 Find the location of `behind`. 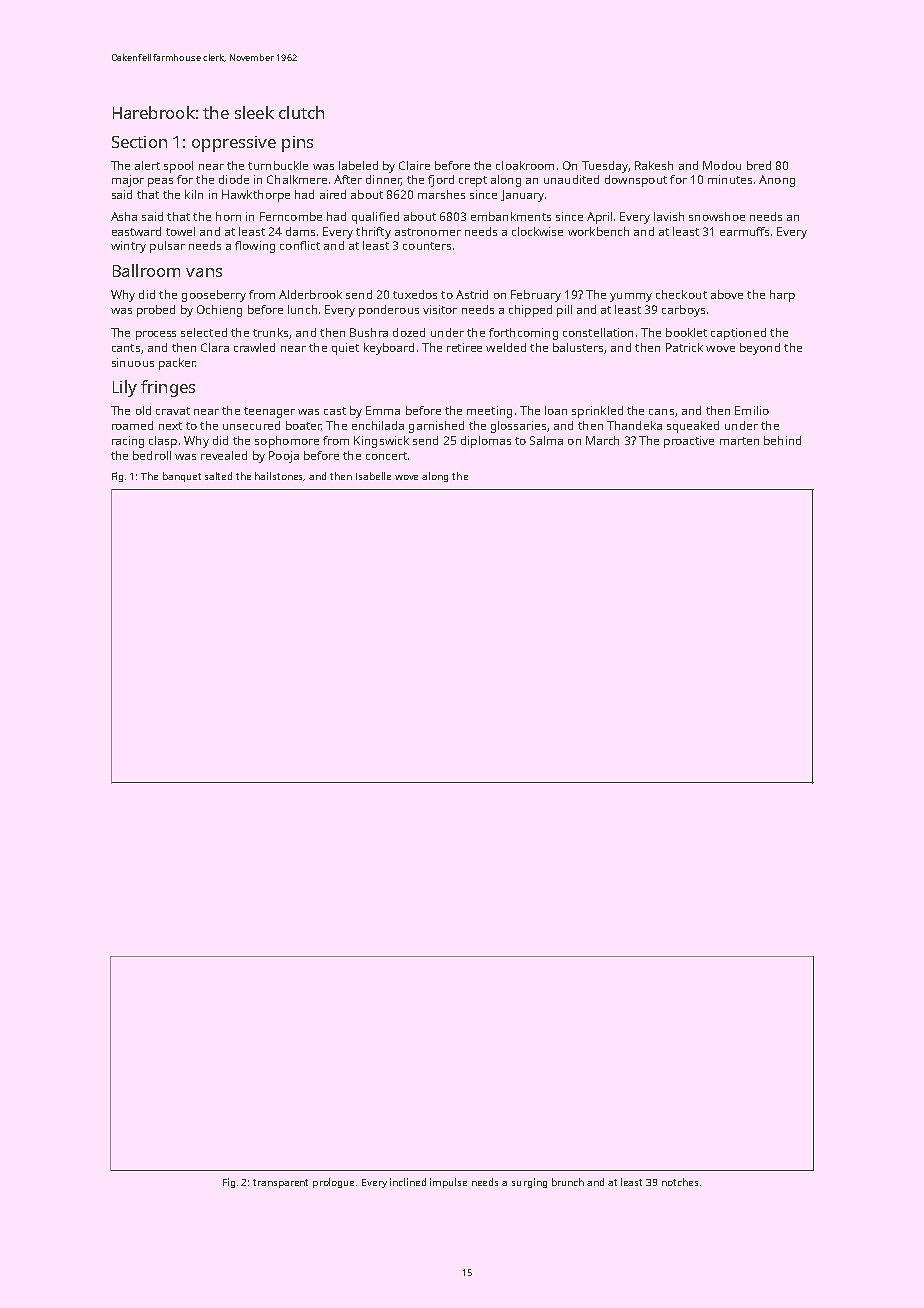

behind is located at coordinates (782, 440).
